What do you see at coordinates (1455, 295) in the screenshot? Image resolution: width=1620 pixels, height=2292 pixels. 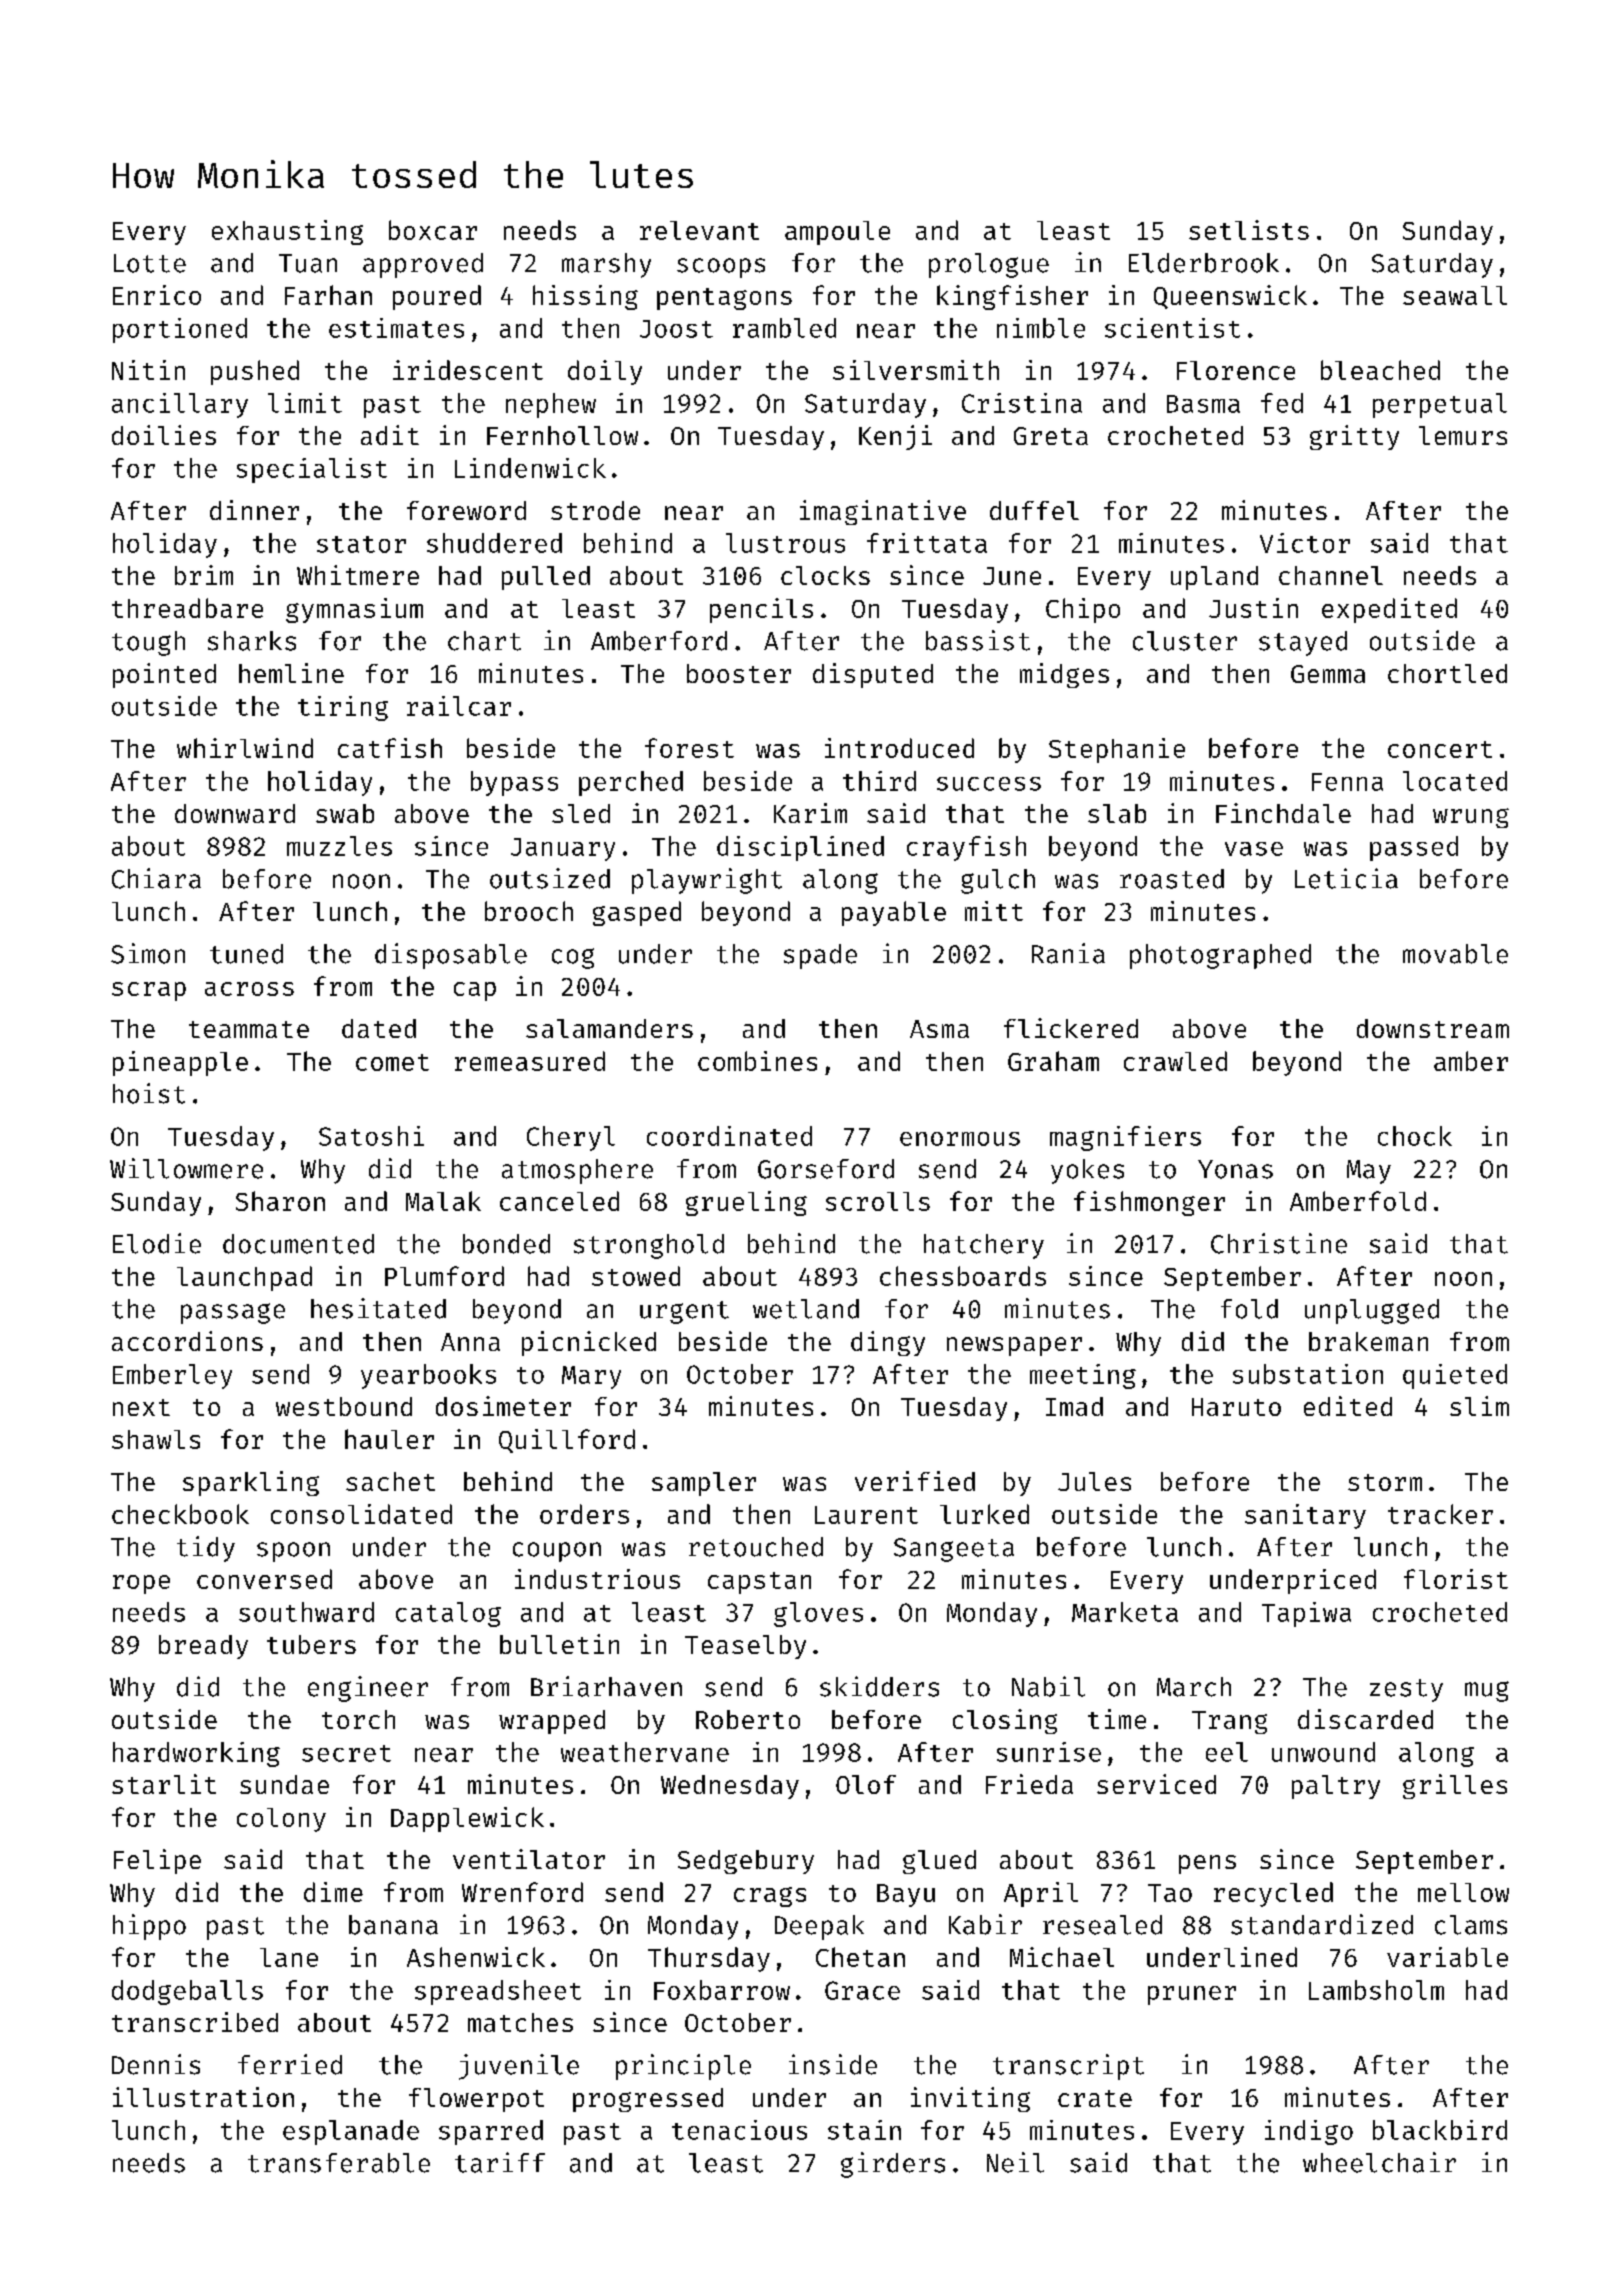 I see `seawall` at bounding box center [1455, 295].
